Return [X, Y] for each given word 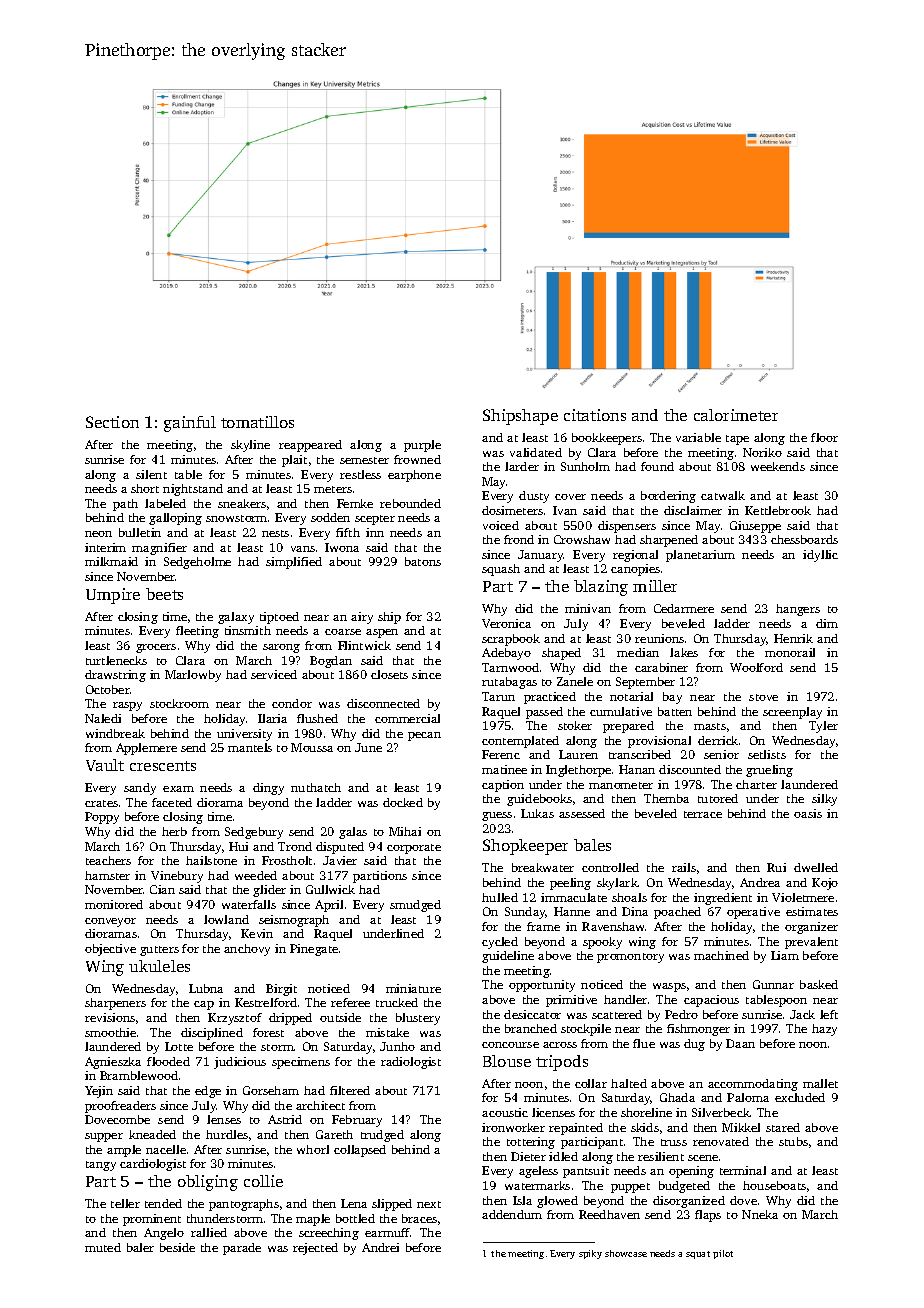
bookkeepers [607, 439]
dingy [268, 789]
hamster [107, 875]
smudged [415, 906]
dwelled [816, 867]
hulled [500, 897]
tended [163, 1203]
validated [536, 452]
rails [684, 867]
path [125, 505]
